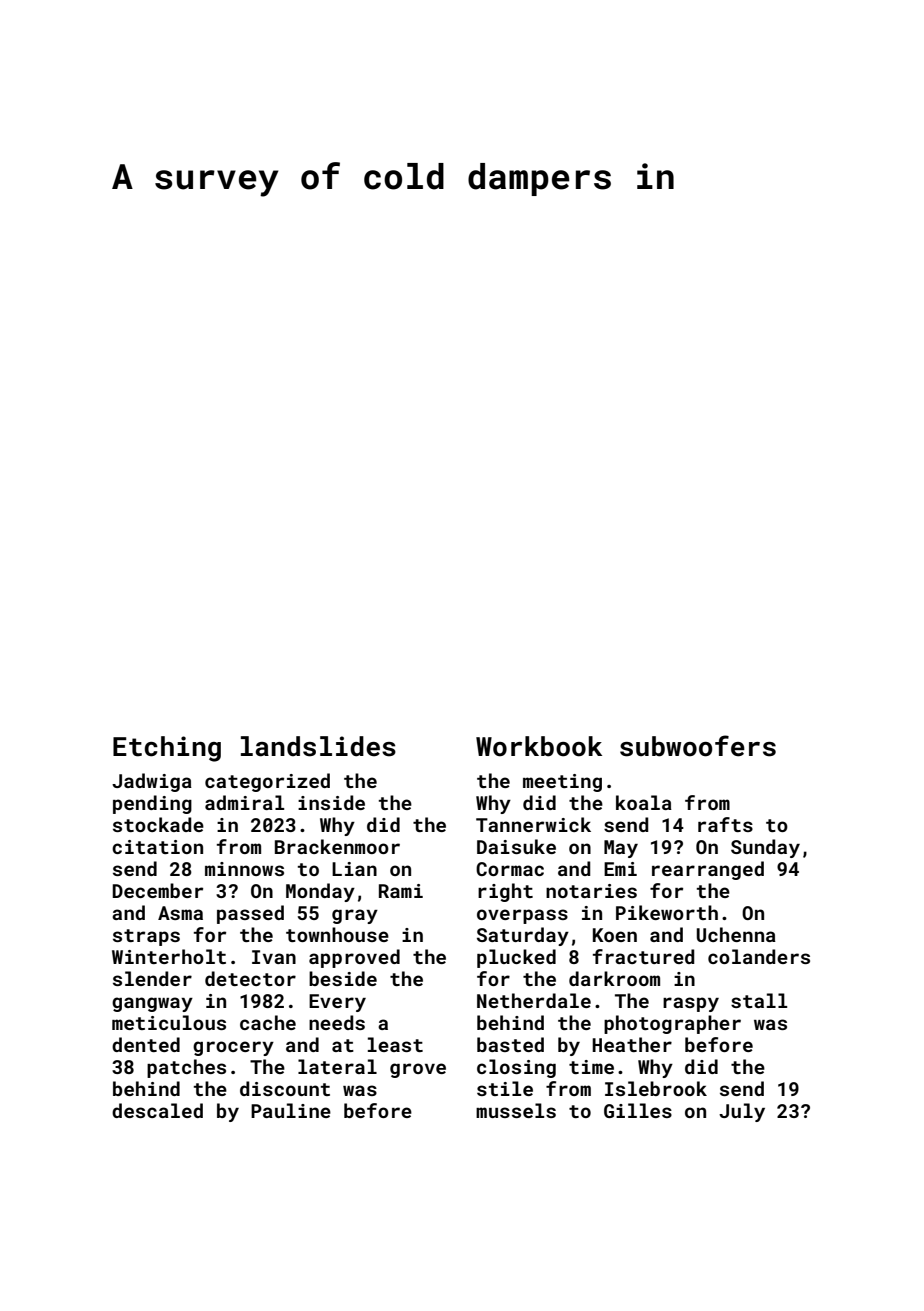  I want to click on gangway, so click(152, 1004).
